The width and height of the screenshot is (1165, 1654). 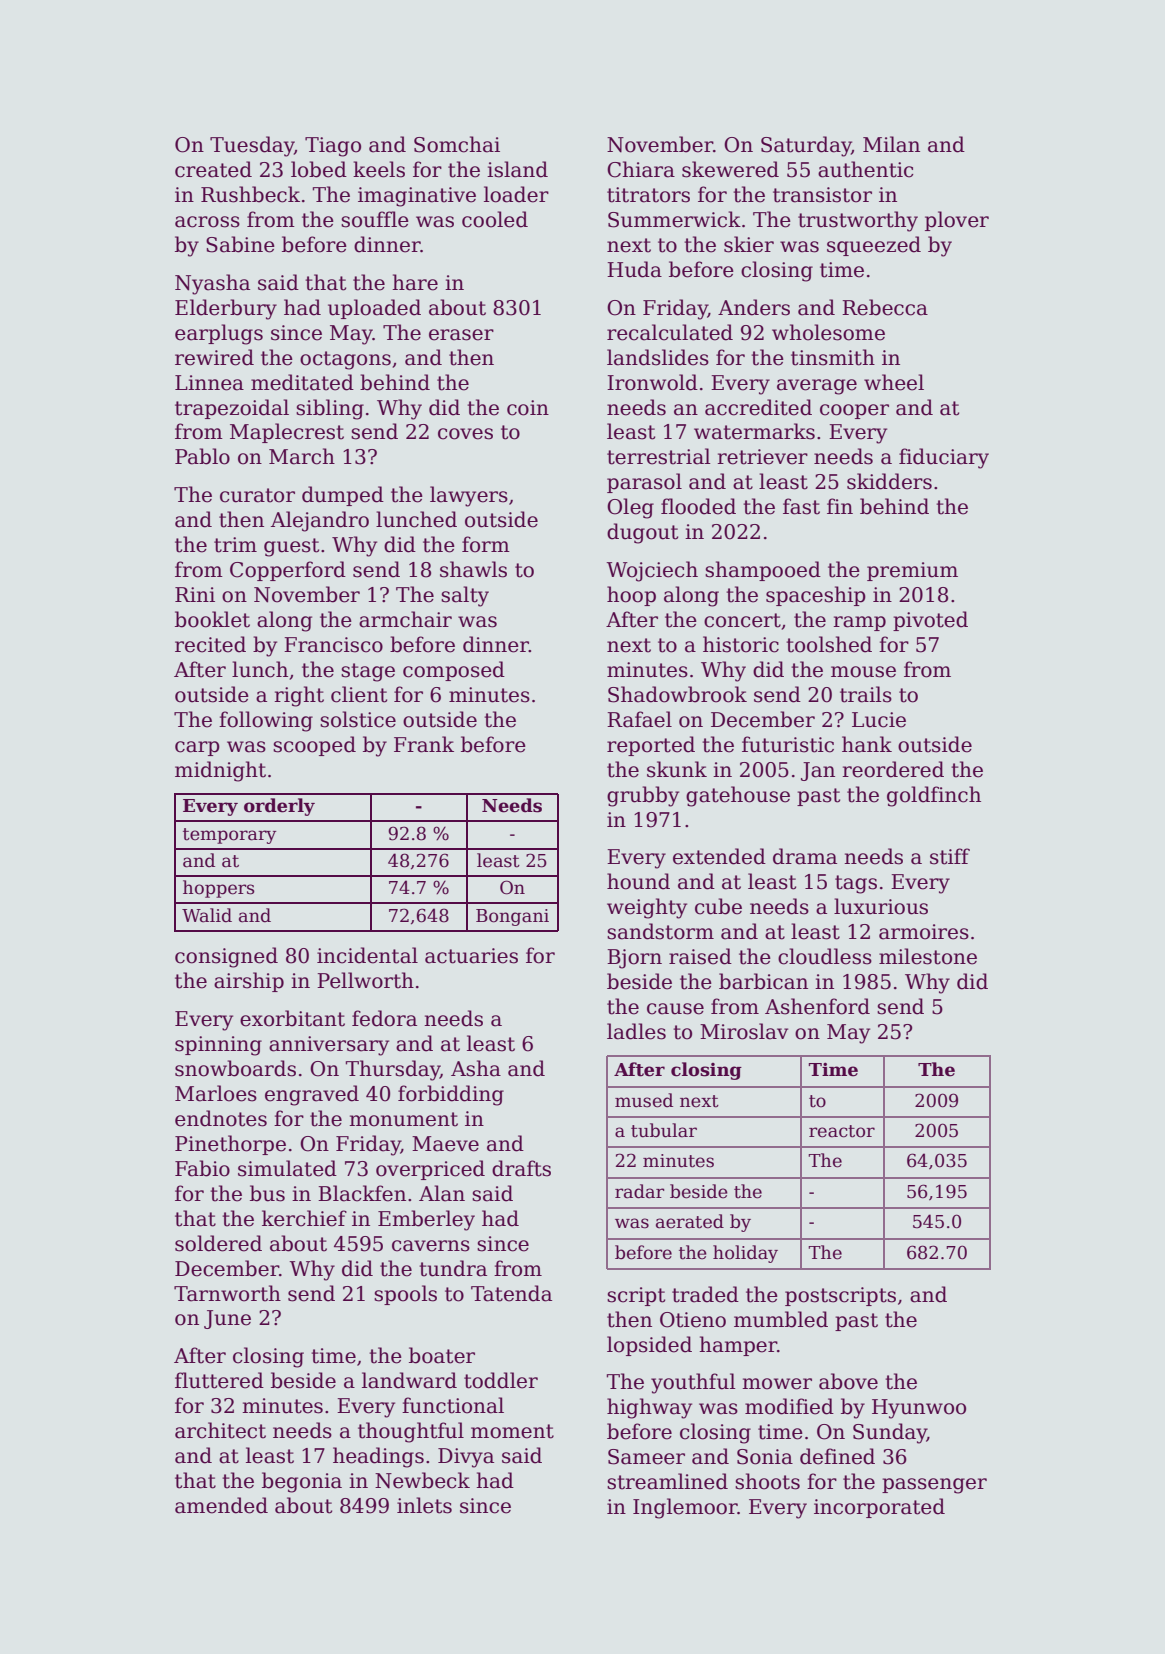 I want to click on consigned, so click(x=226, y=957).
